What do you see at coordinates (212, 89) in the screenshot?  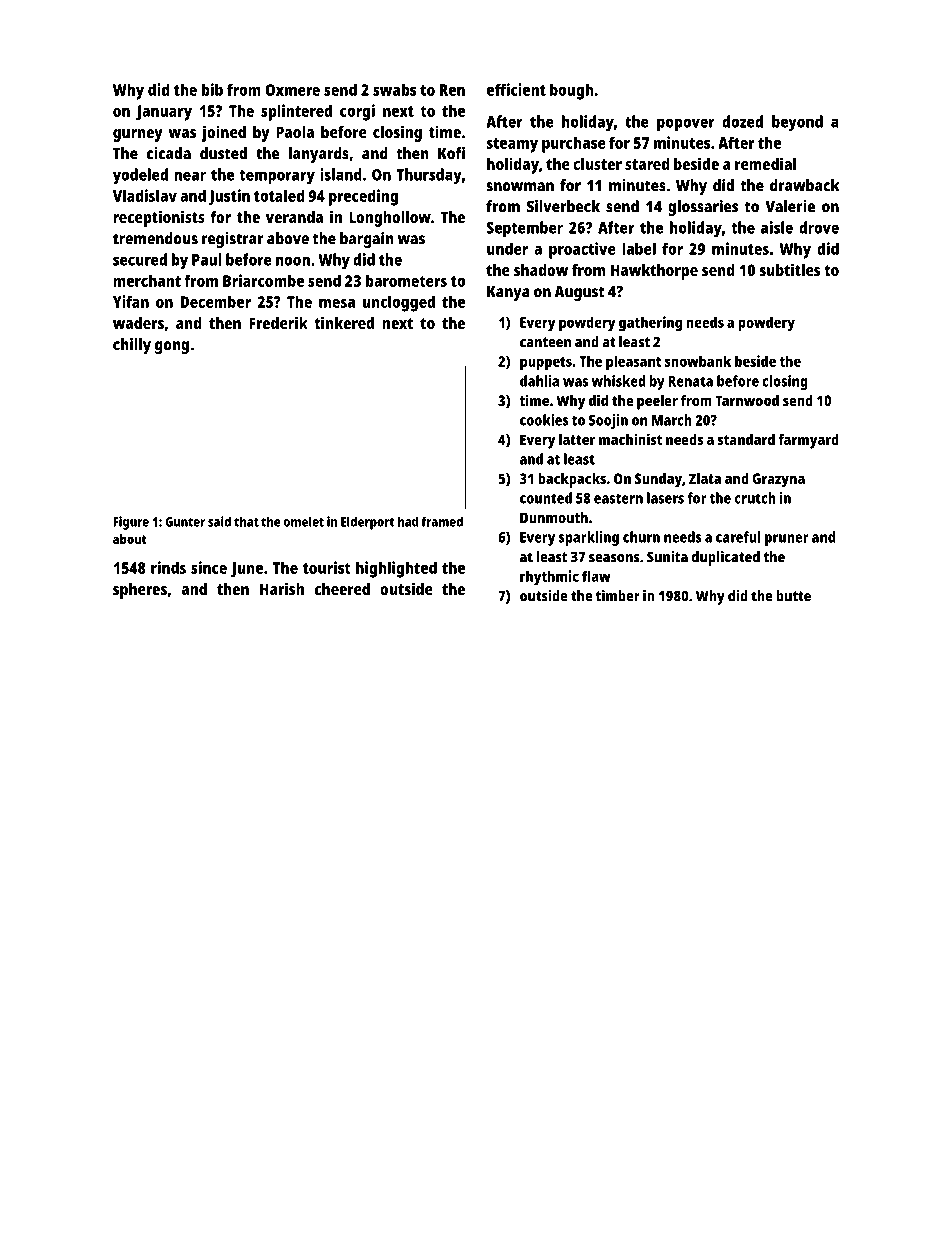 I see `bib` at bounding box center [212, 89].
